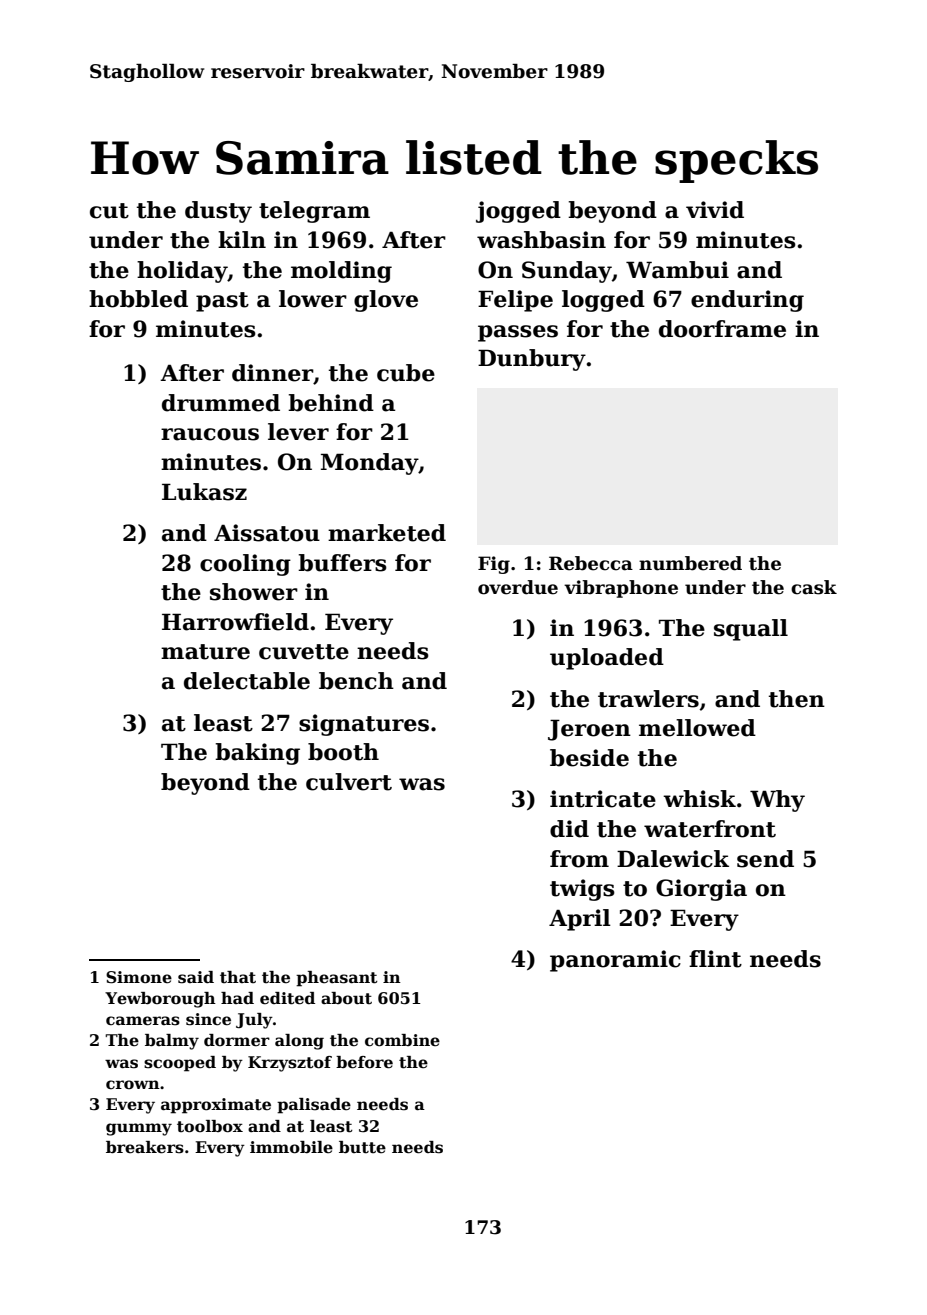  I want to click on combine, so click(402, 1040).
